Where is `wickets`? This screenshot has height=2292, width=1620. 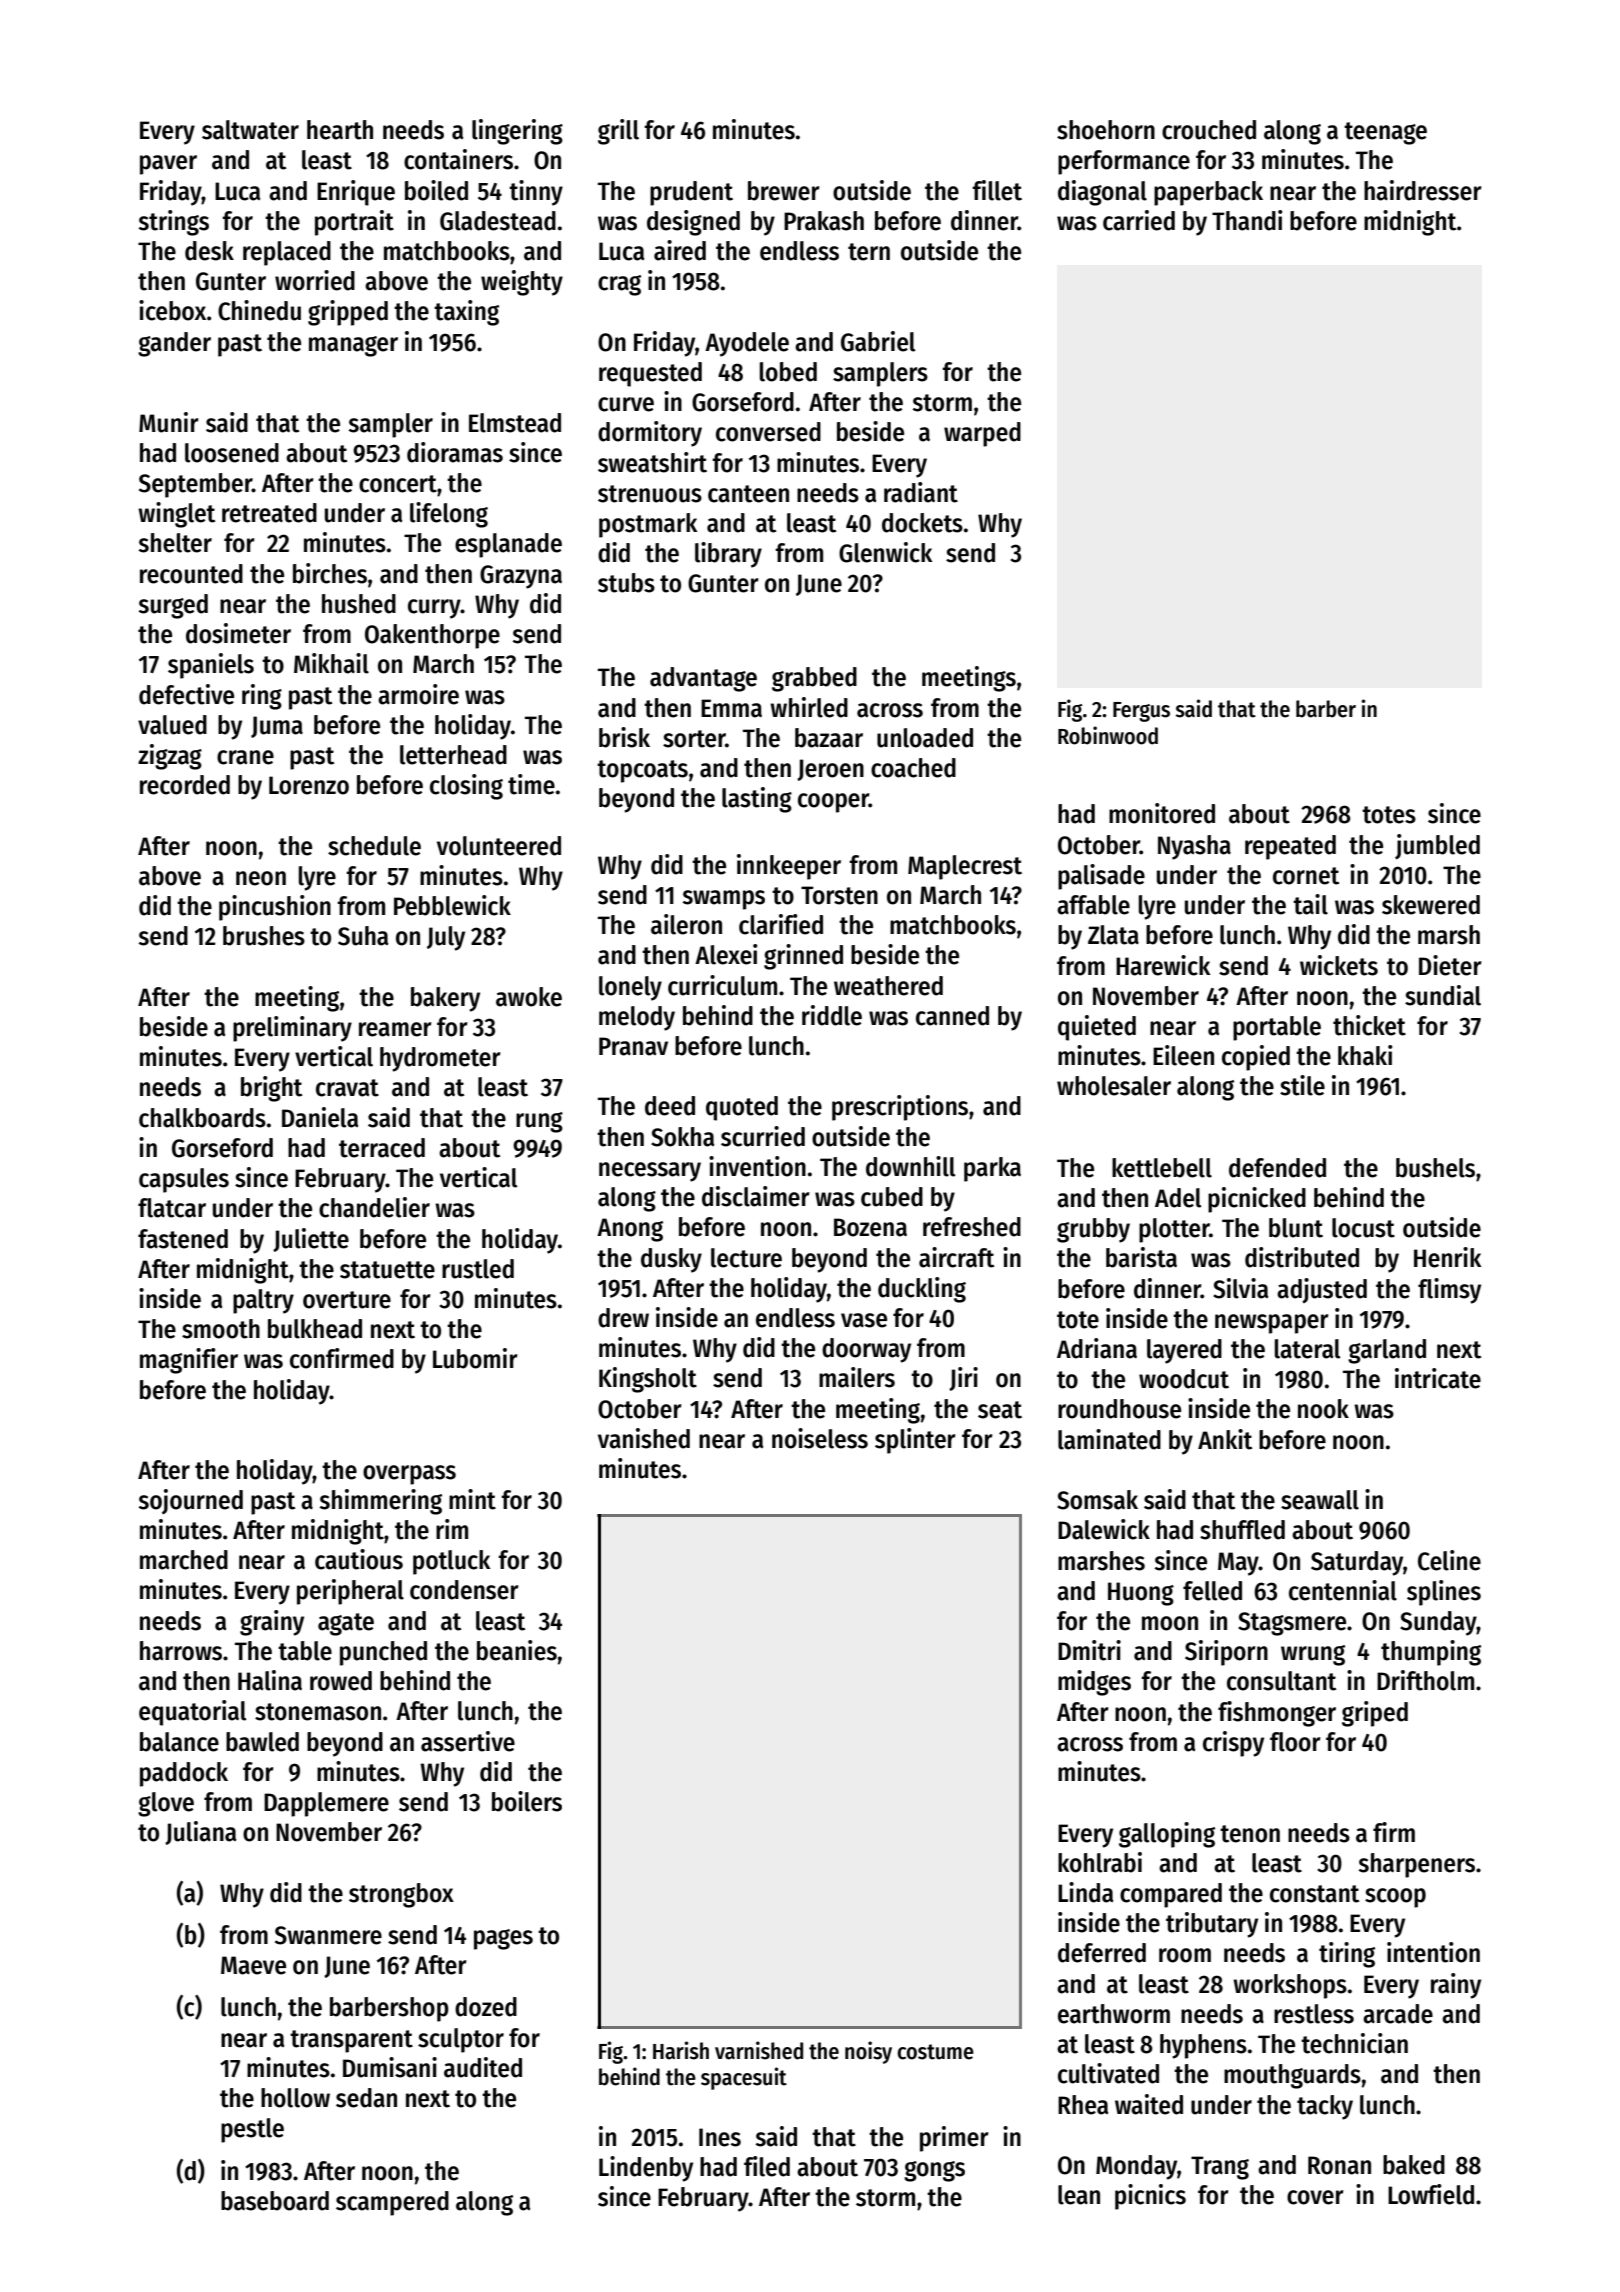
wickets is located at coordinates (1339, 965).
